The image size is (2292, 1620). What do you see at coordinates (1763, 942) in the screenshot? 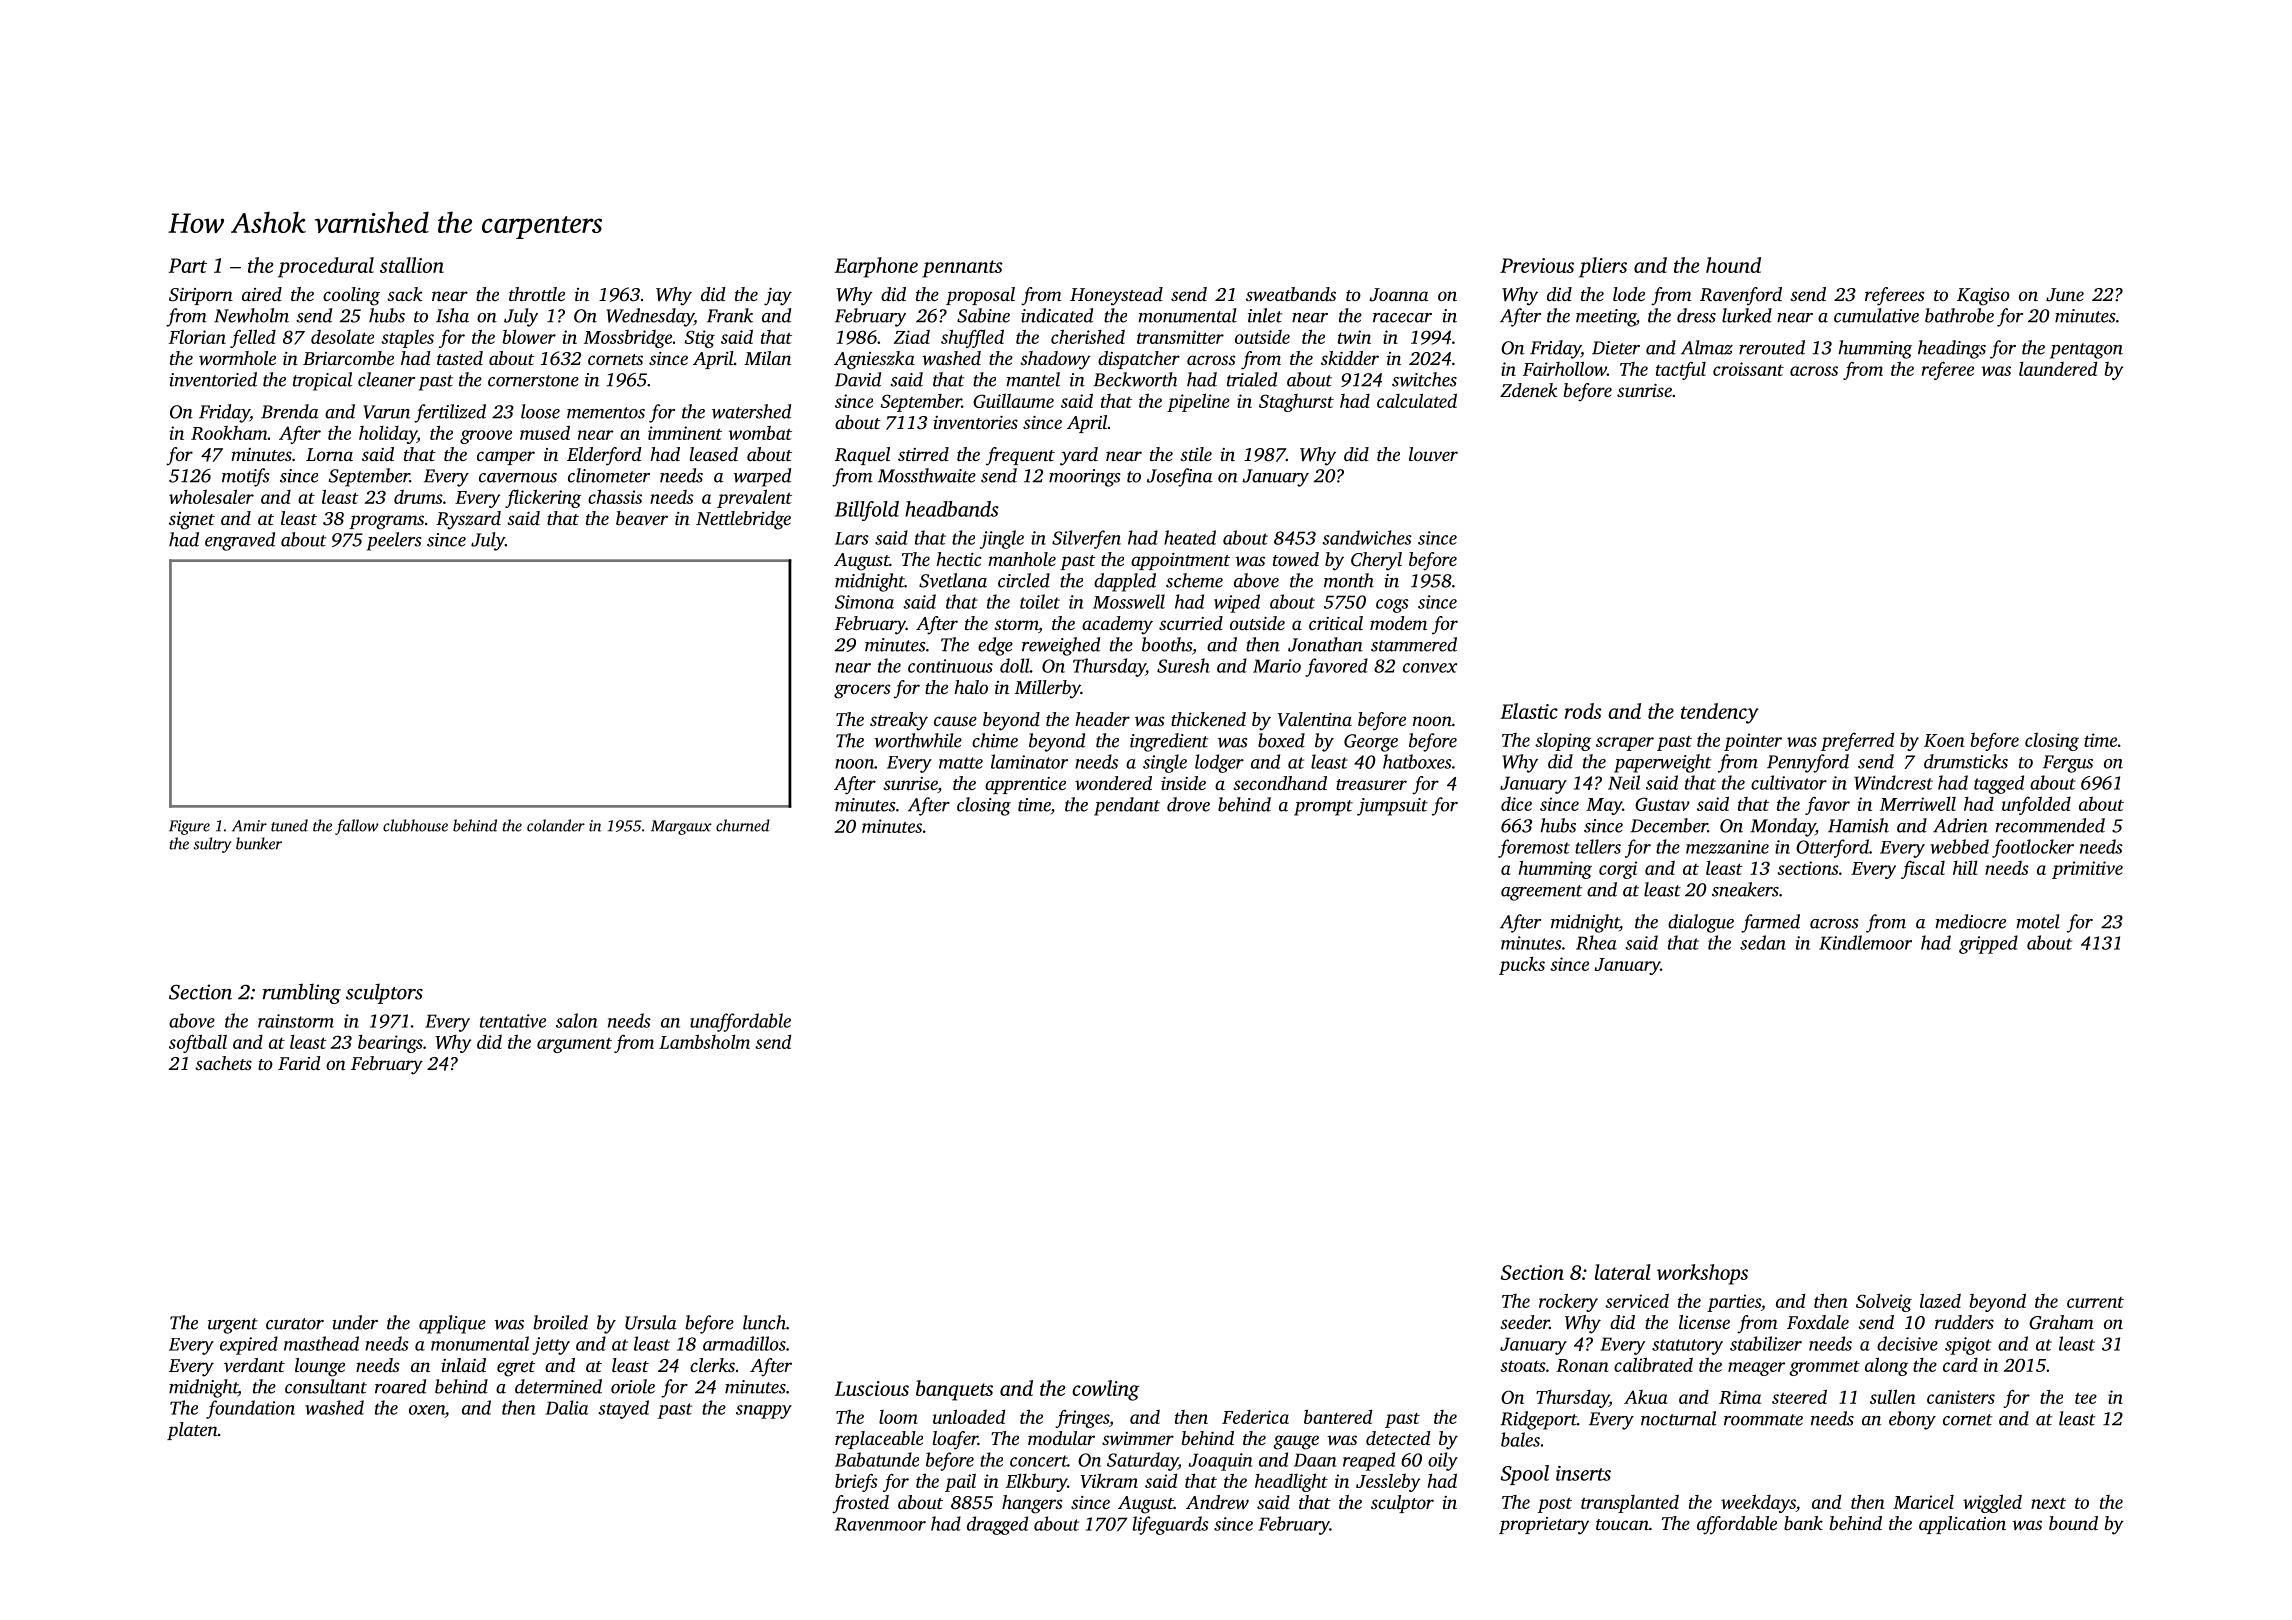
I see `sedan` at bounding box center [1763, 942].
